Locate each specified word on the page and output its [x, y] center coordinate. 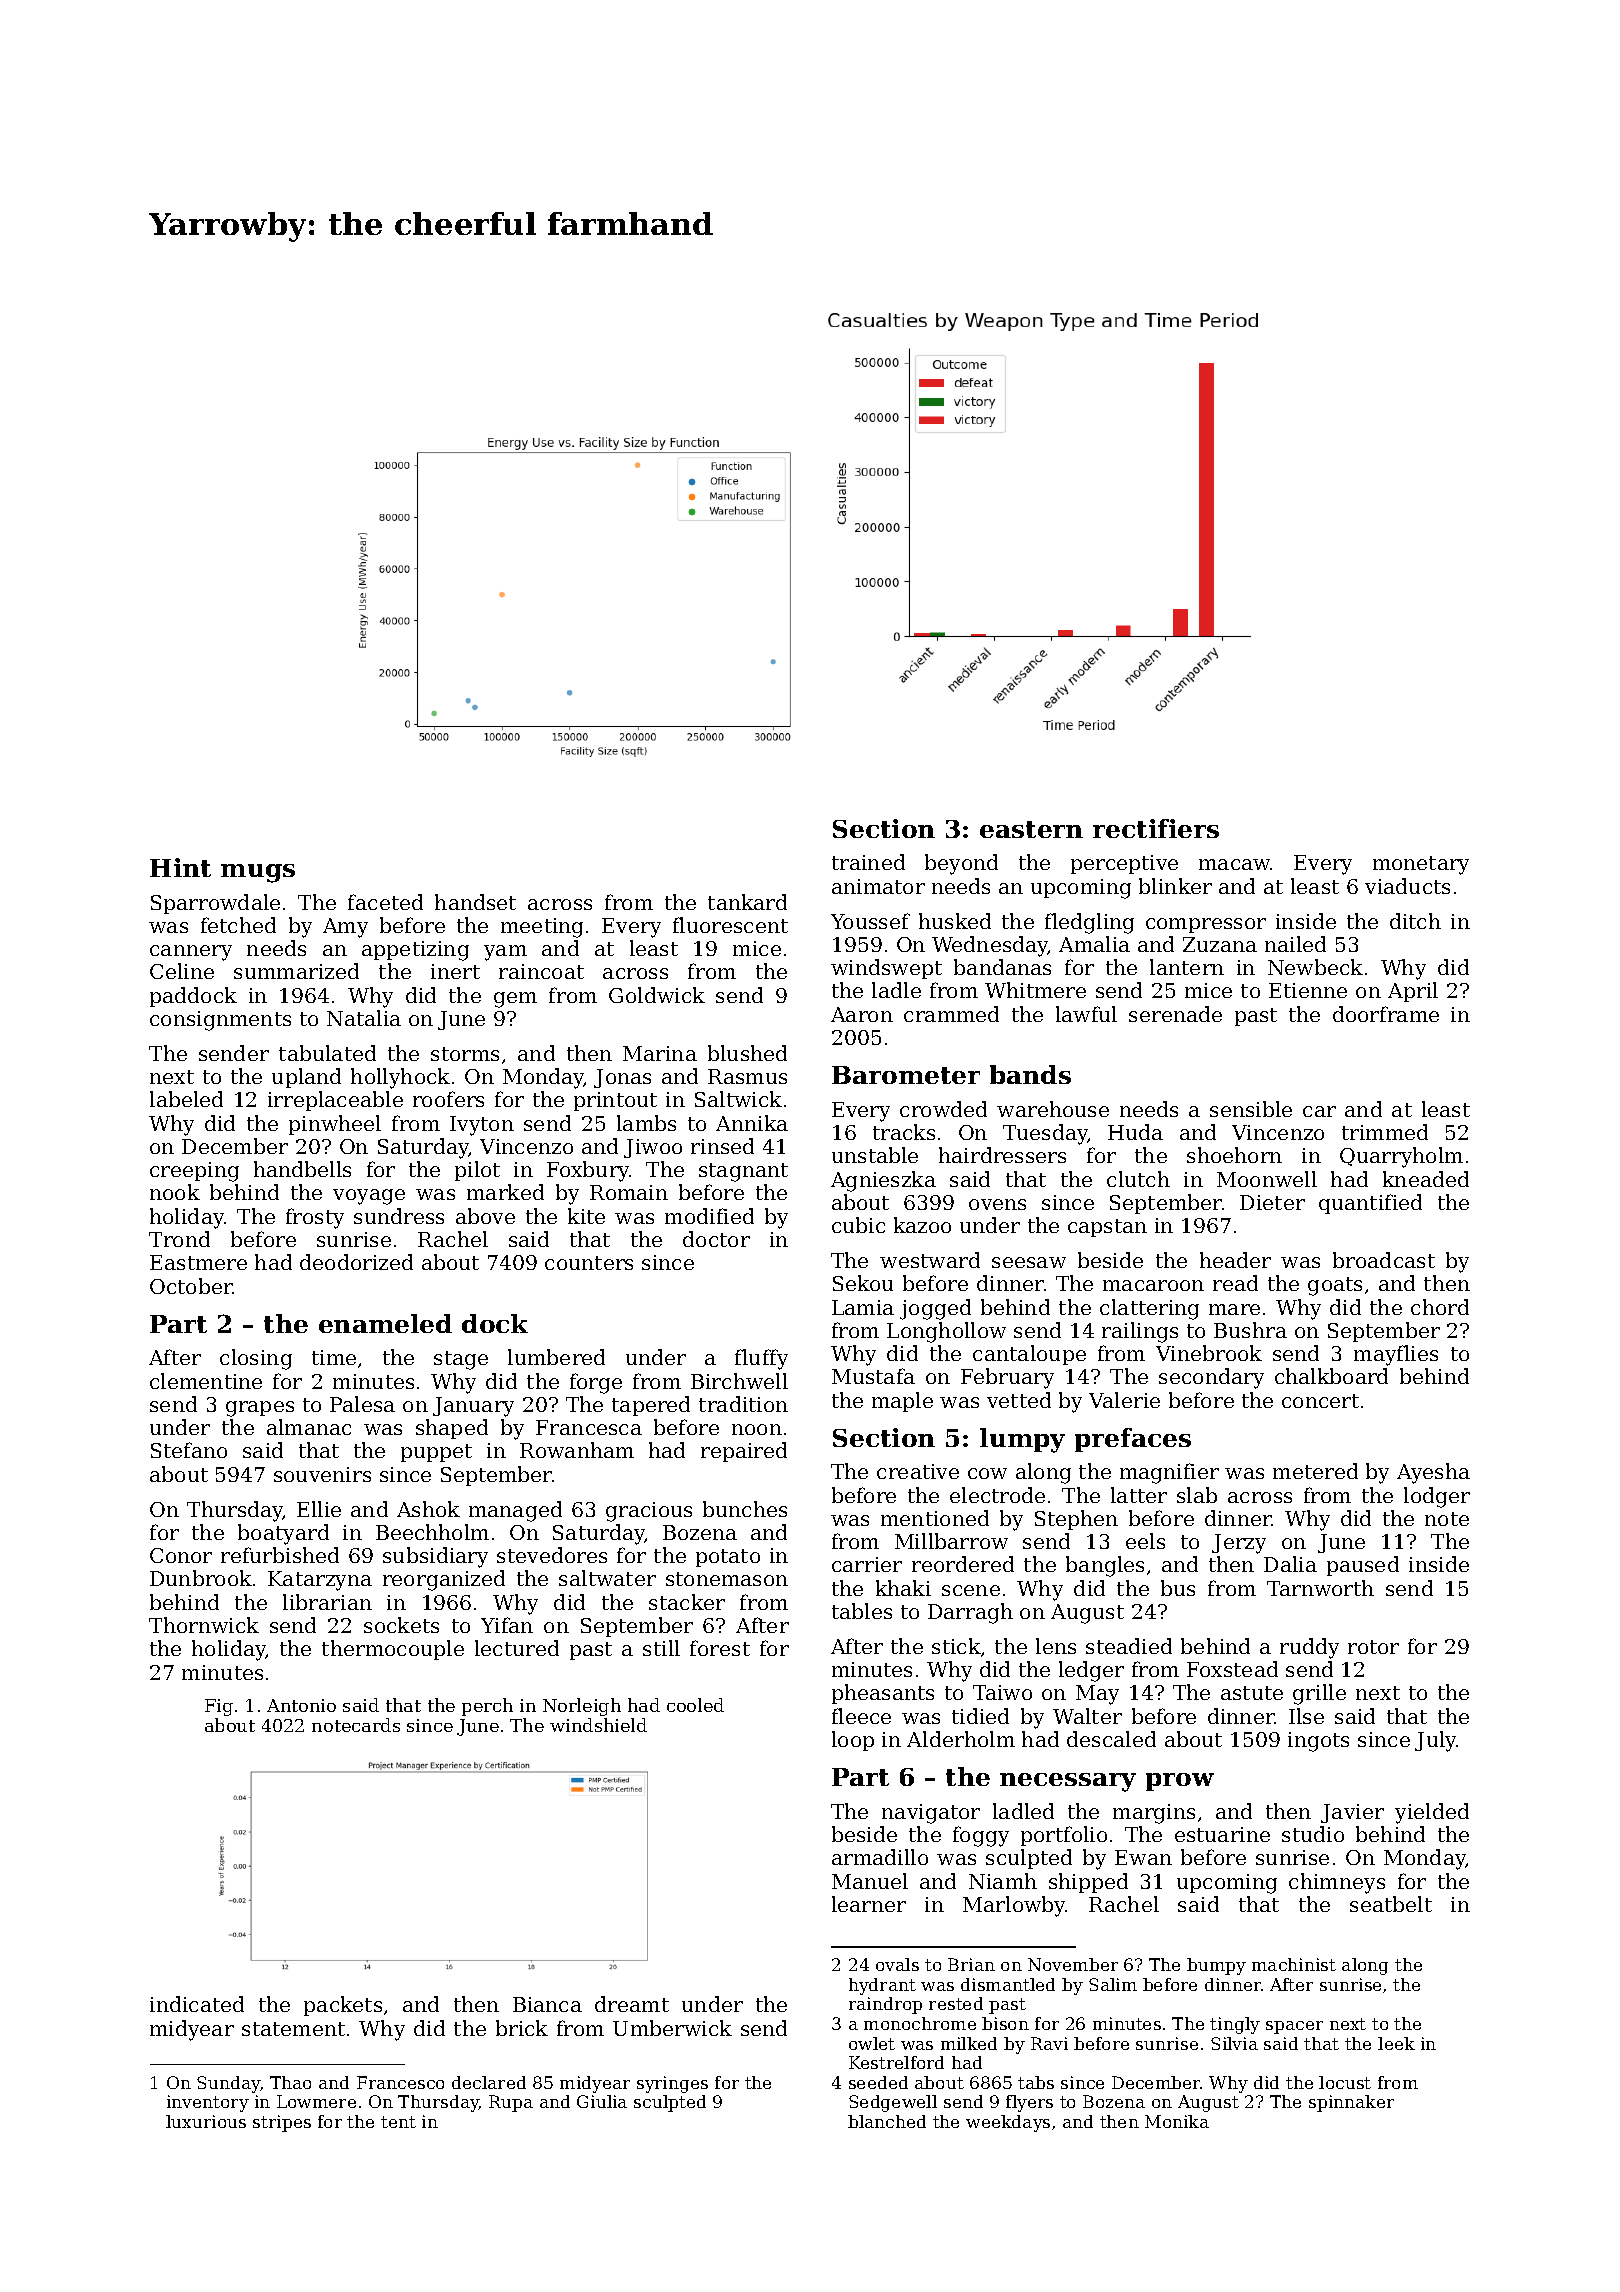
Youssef [870, 921]
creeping [194, 1172]
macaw [1235, 864]
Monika [1177, 2121]
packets [343, 2006]
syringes [672, 2084]
